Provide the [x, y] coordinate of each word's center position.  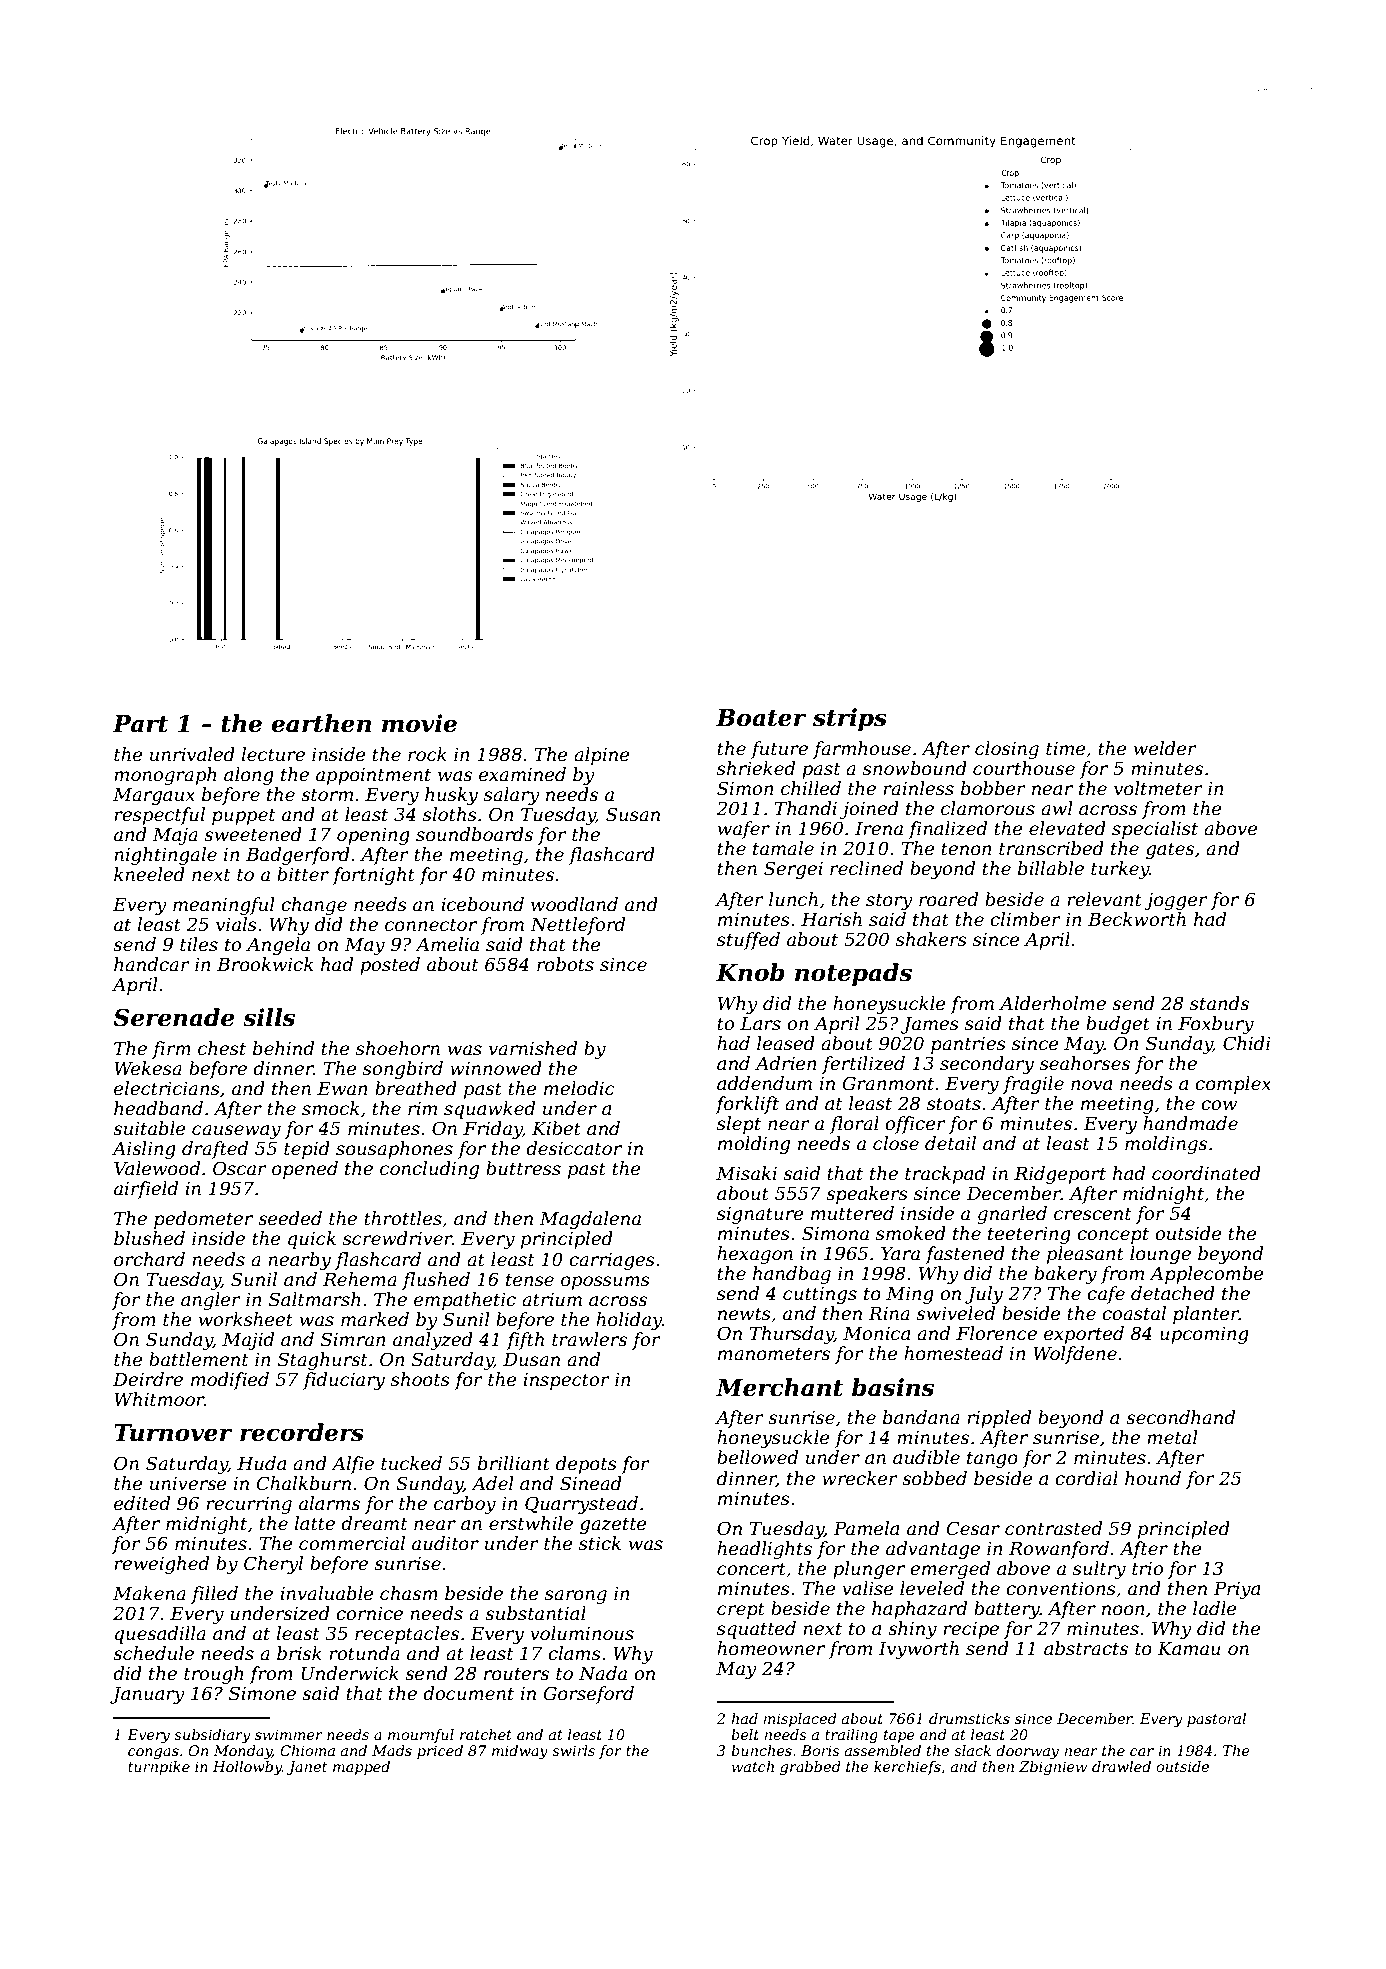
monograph [165, 776]
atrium [552, 1299]
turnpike [159, 1768]
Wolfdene [1075, 1355]
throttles [403, 1218]
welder [1165, 748]
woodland [574, 904]
